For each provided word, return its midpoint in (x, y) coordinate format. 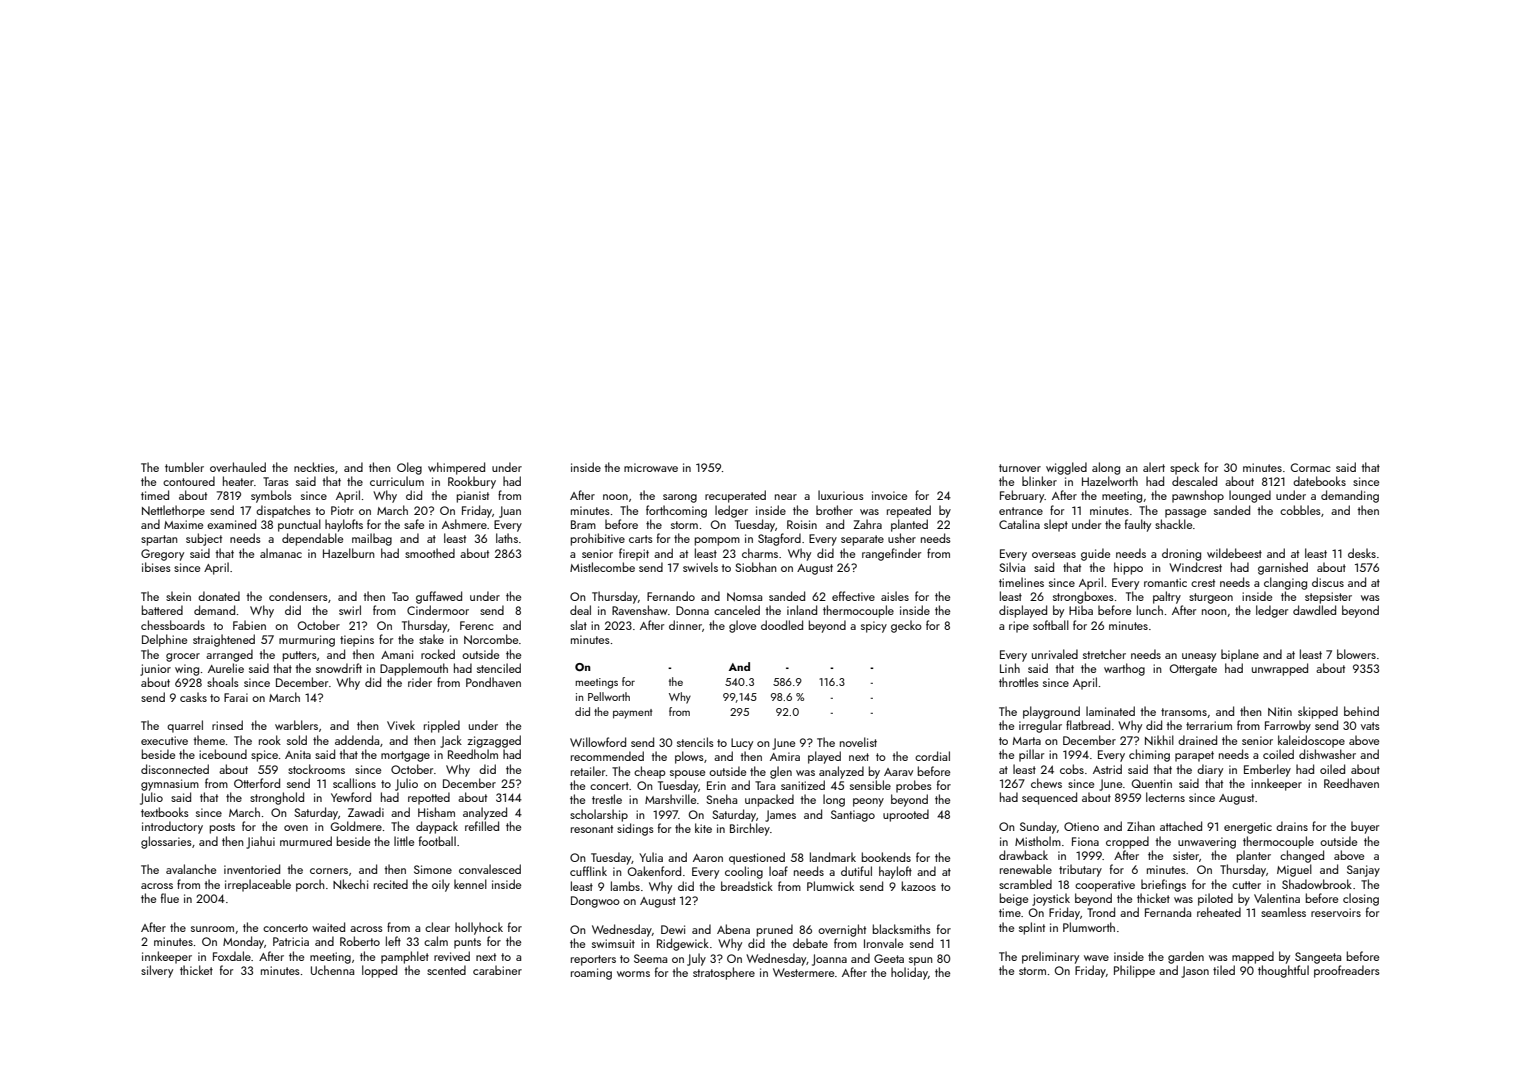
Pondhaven (493, 682)
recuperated (735, 496)
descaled (1194, 481)
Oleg (409, 468)
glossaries (166, 842)
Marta (1027, 741)
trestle (607, 799)
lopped (379, 971)
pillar (1031, 755)
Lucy (742, 744)
